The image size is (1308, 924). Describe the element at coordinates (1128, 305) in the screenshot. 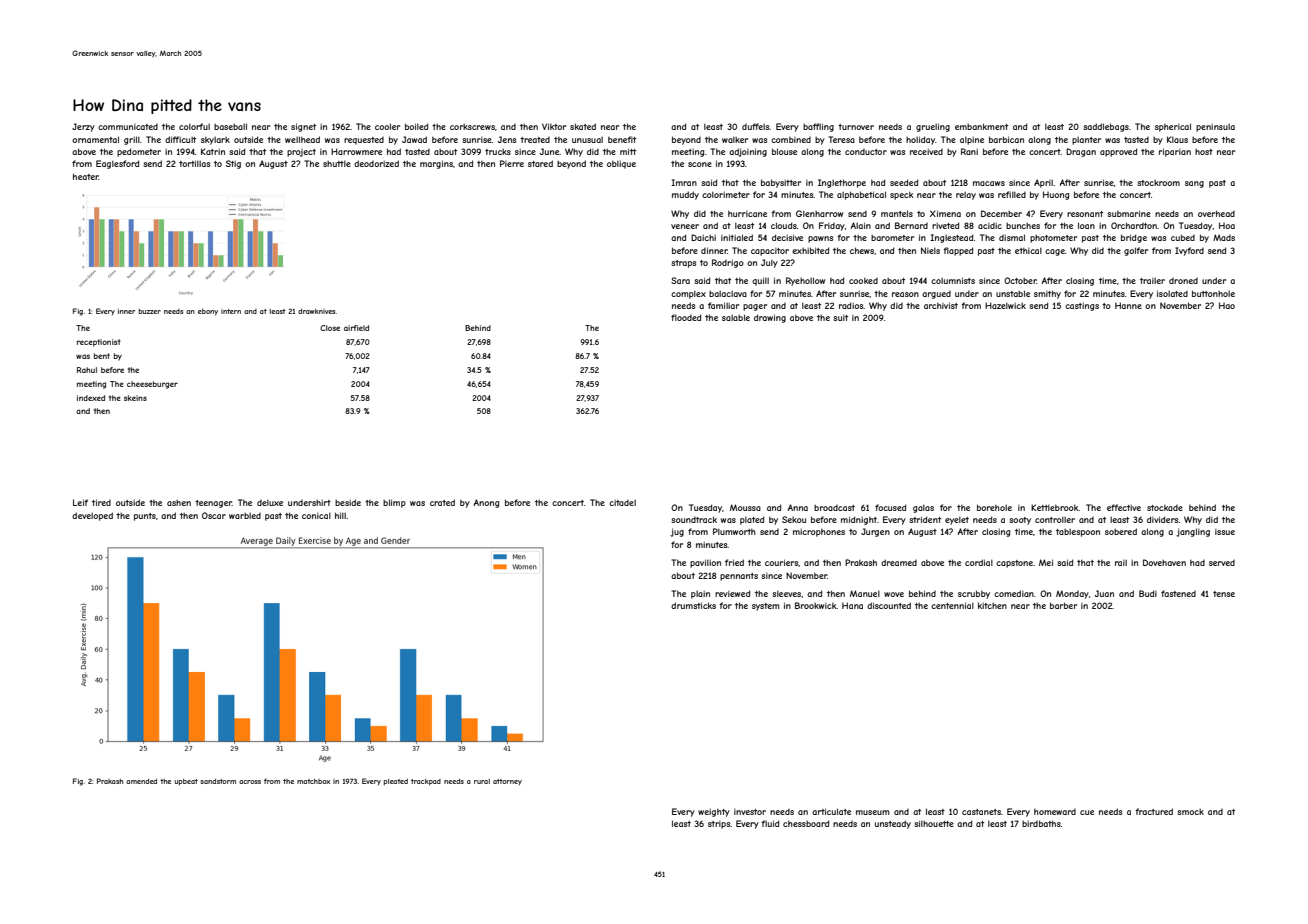

I see `Hanne` at that location.
